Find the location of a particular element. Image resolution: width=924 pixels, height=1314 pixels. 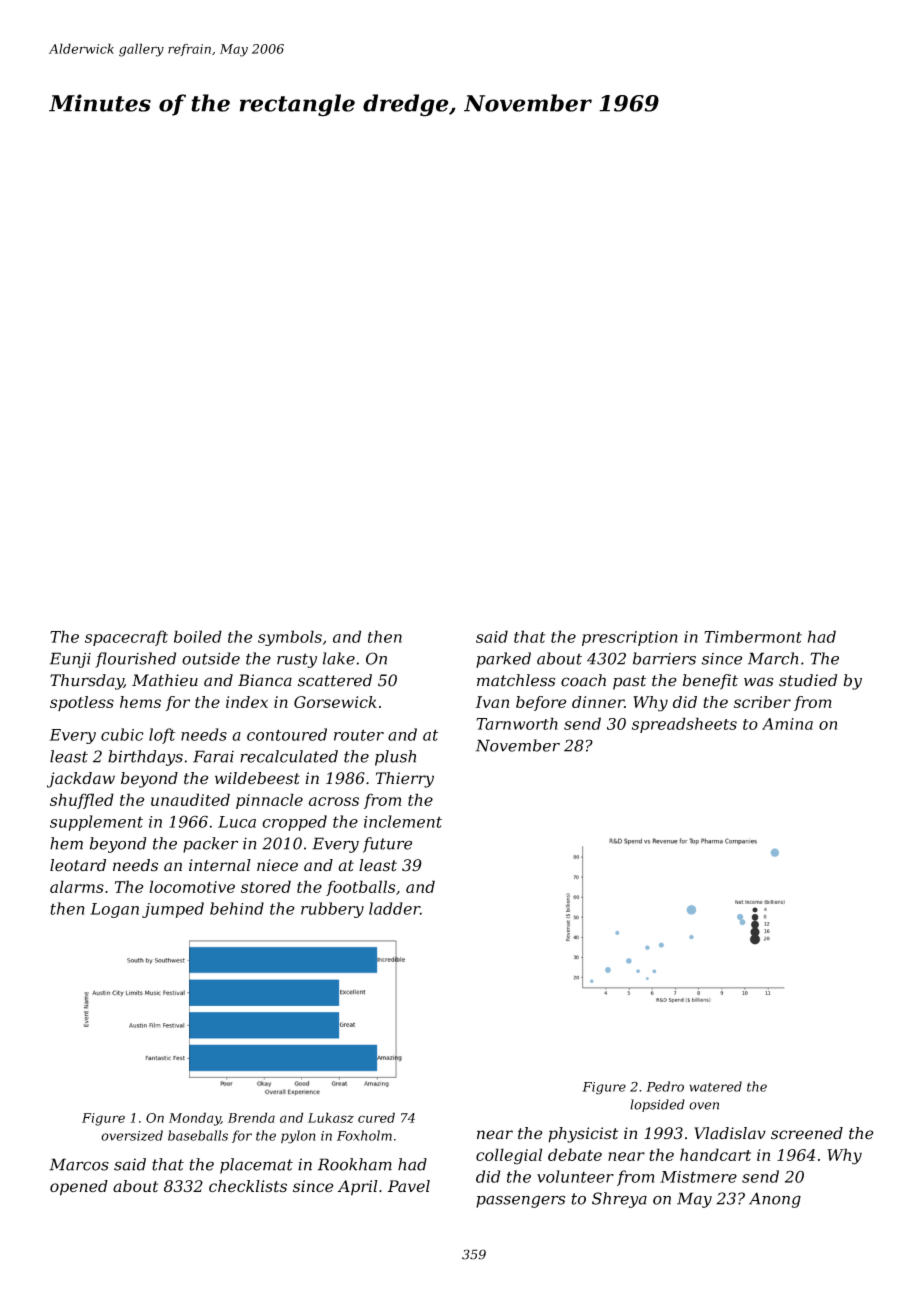

scriber is located at coordinates (762, 702).
